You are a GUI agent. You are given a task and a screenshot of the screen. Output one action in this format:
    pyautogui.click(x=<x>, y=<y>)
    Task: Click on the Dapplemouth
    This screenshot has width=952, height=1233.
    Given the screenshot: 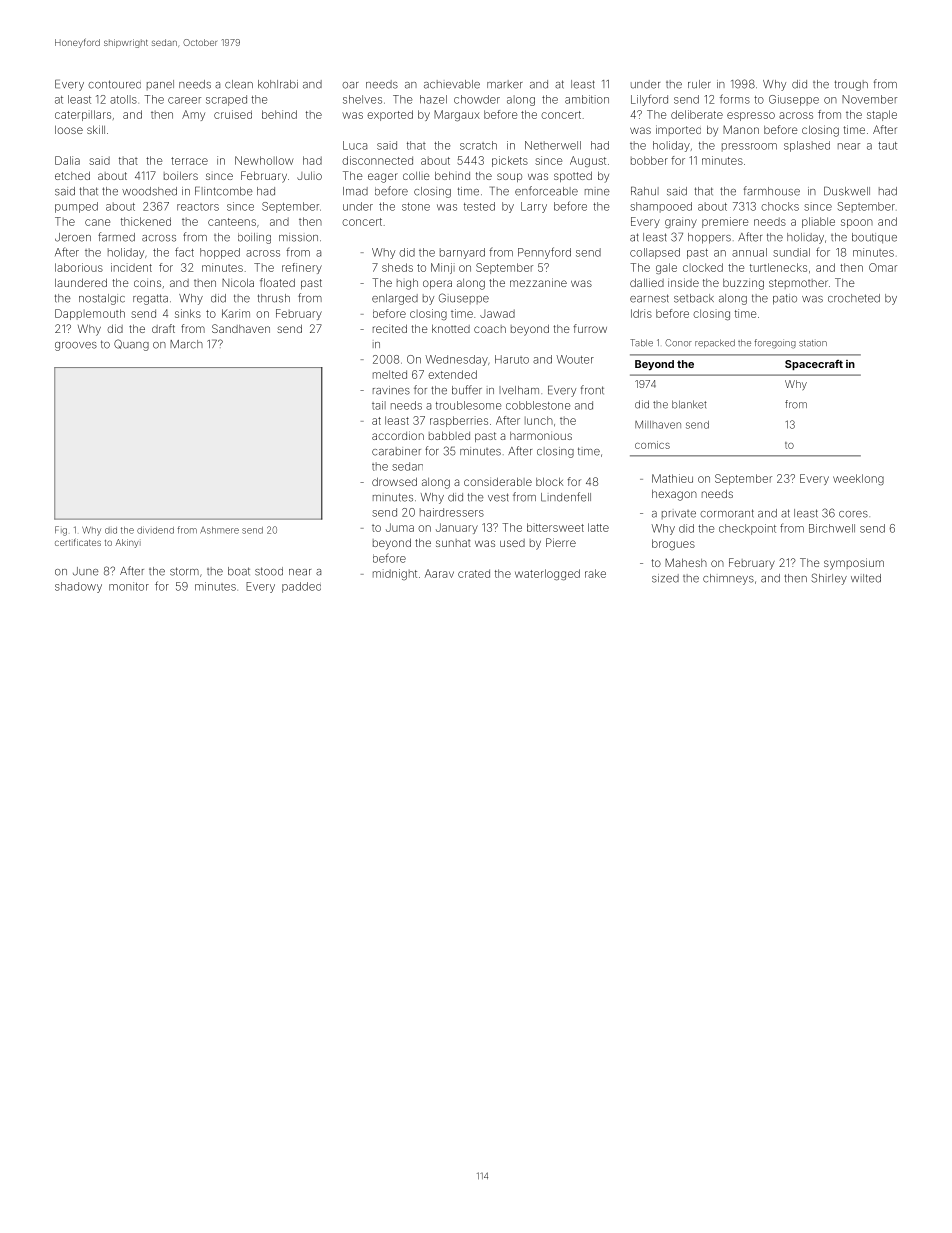 What is the action you would take?
    pyautogui.click(x=90, y=314)
